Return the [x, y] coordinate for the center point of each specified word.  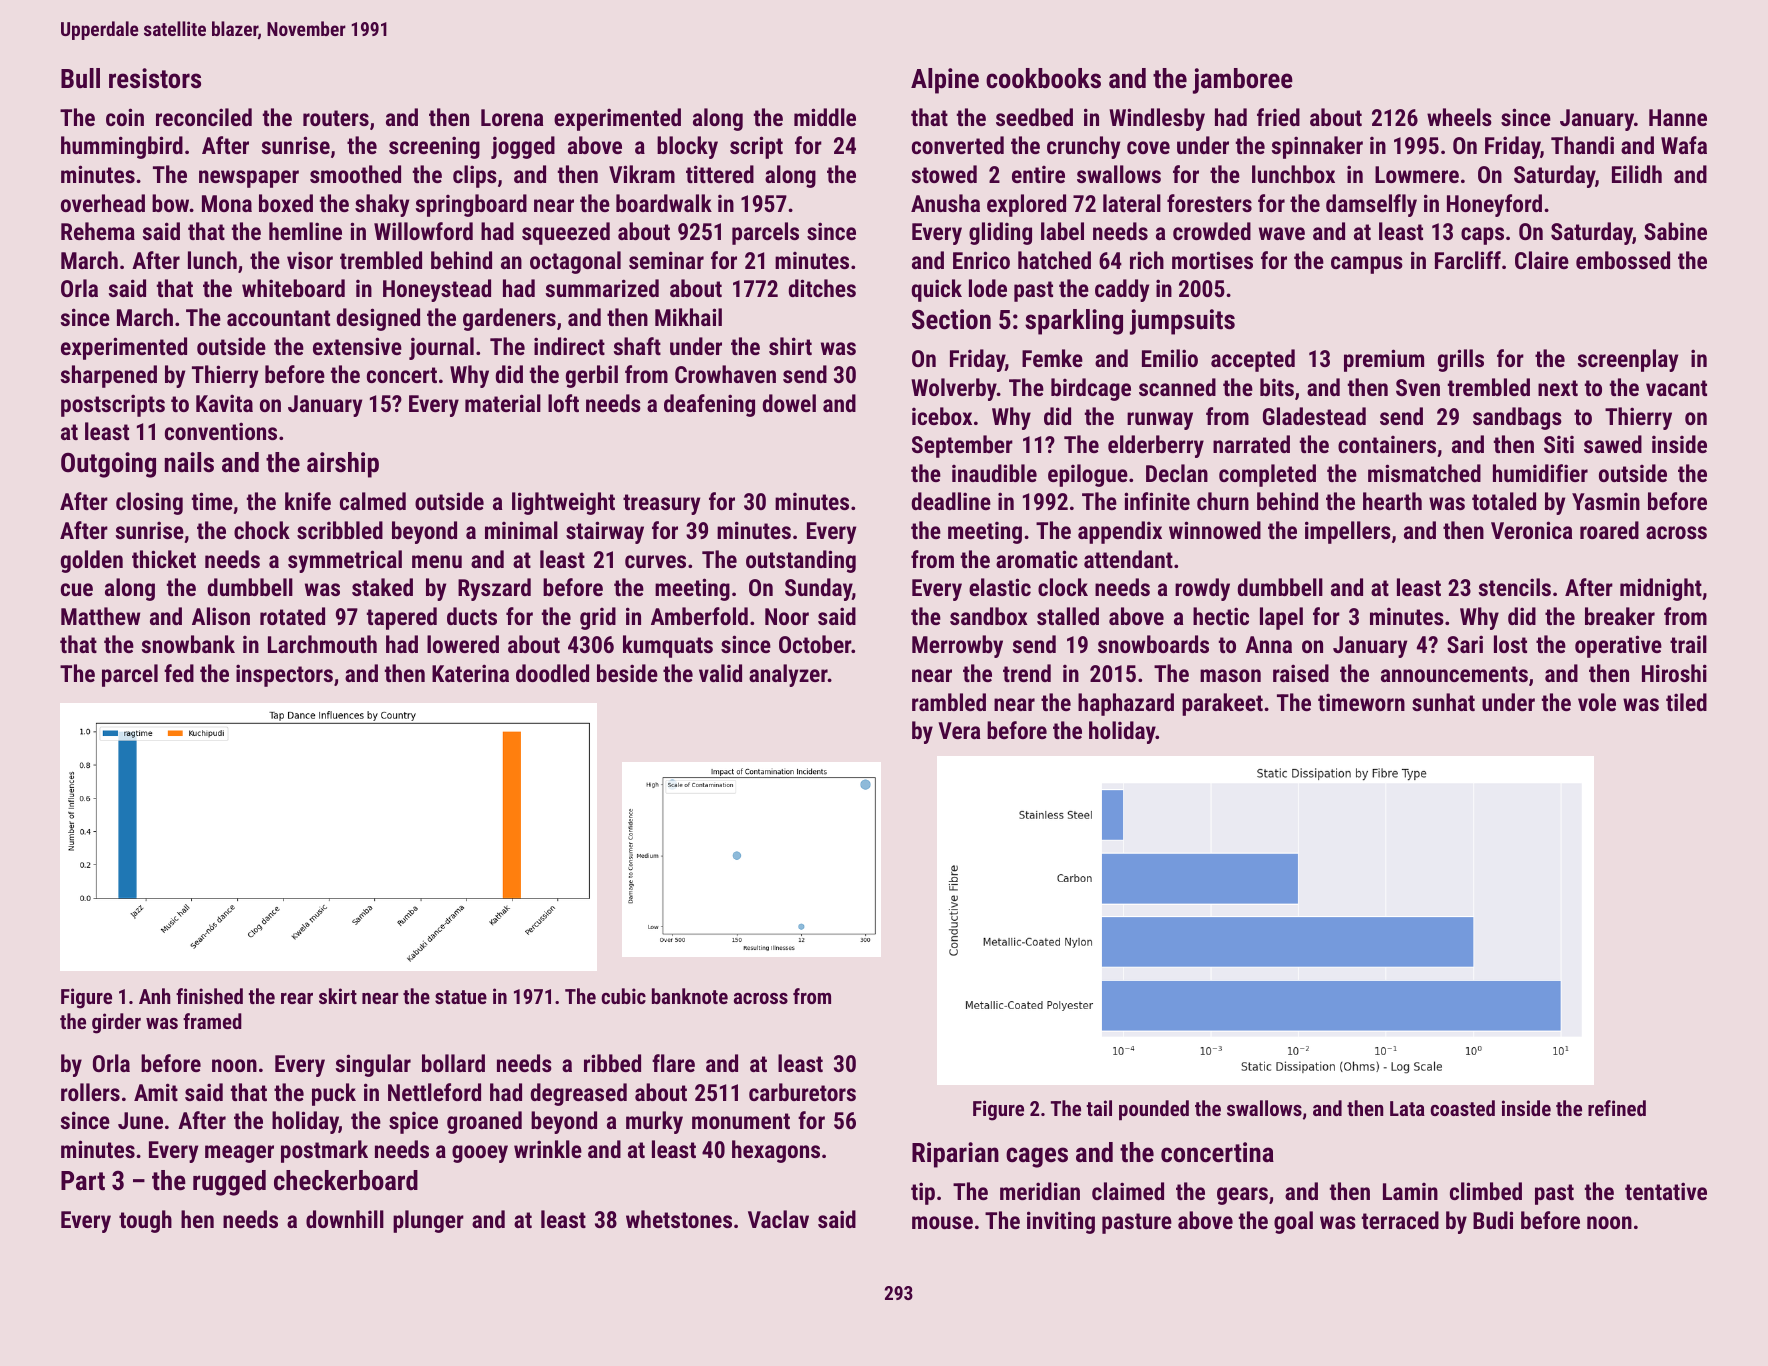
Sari [1465, 644]
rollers [90, 1092]
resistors [155, 78]
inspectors [284, 675]
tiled [1686, 702]
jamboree [1243, 81]
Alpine [945, 81]
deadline [951, 501]
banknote [690, 996]
